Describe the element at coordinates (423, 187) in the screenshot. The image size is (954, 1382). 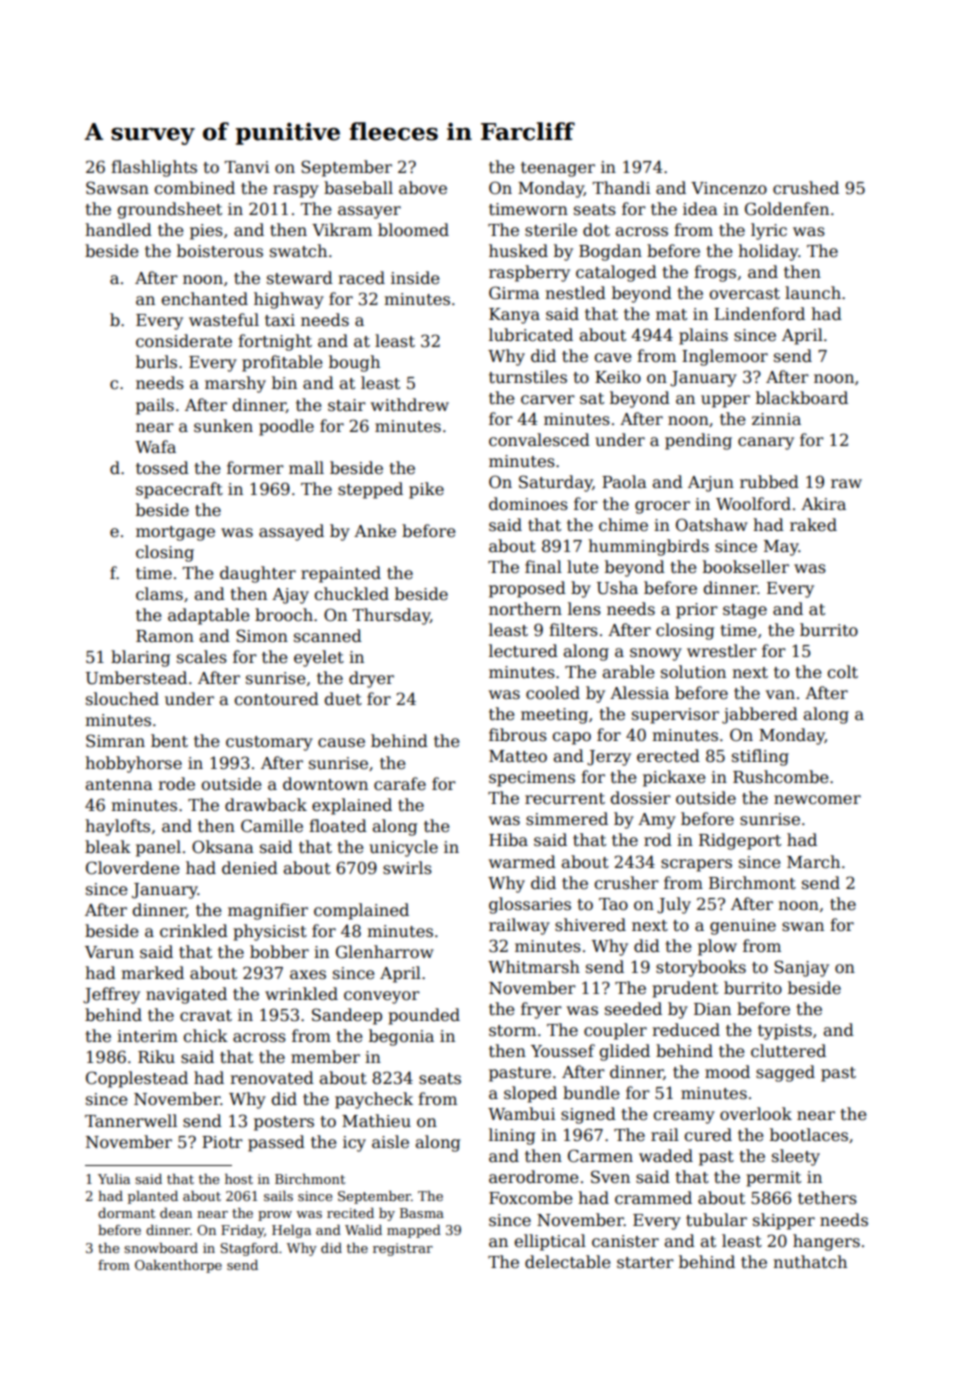
I see `above` at that location.
